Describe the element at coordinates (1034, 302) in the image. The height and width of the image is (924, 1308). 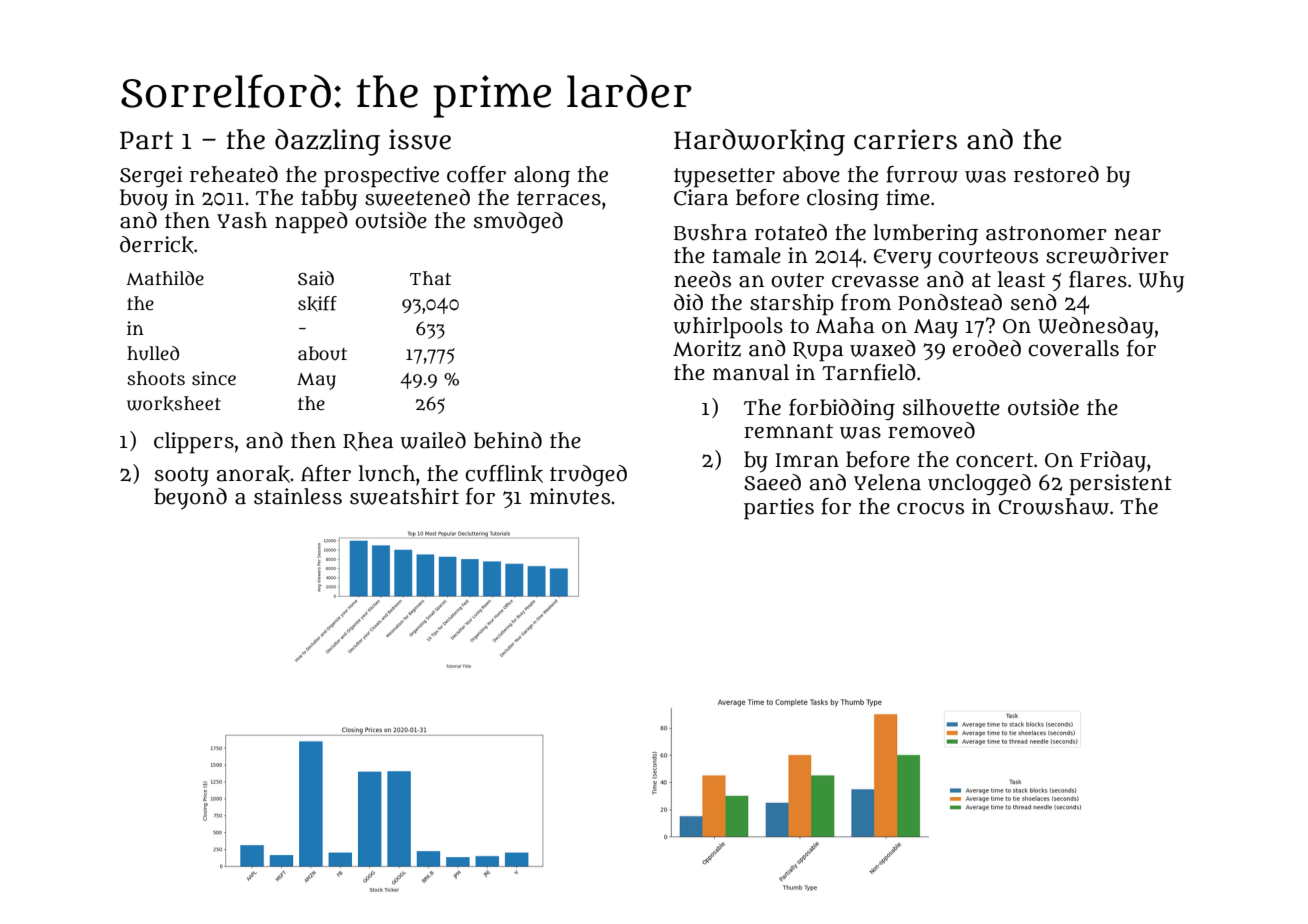
I see `send` at that location.
